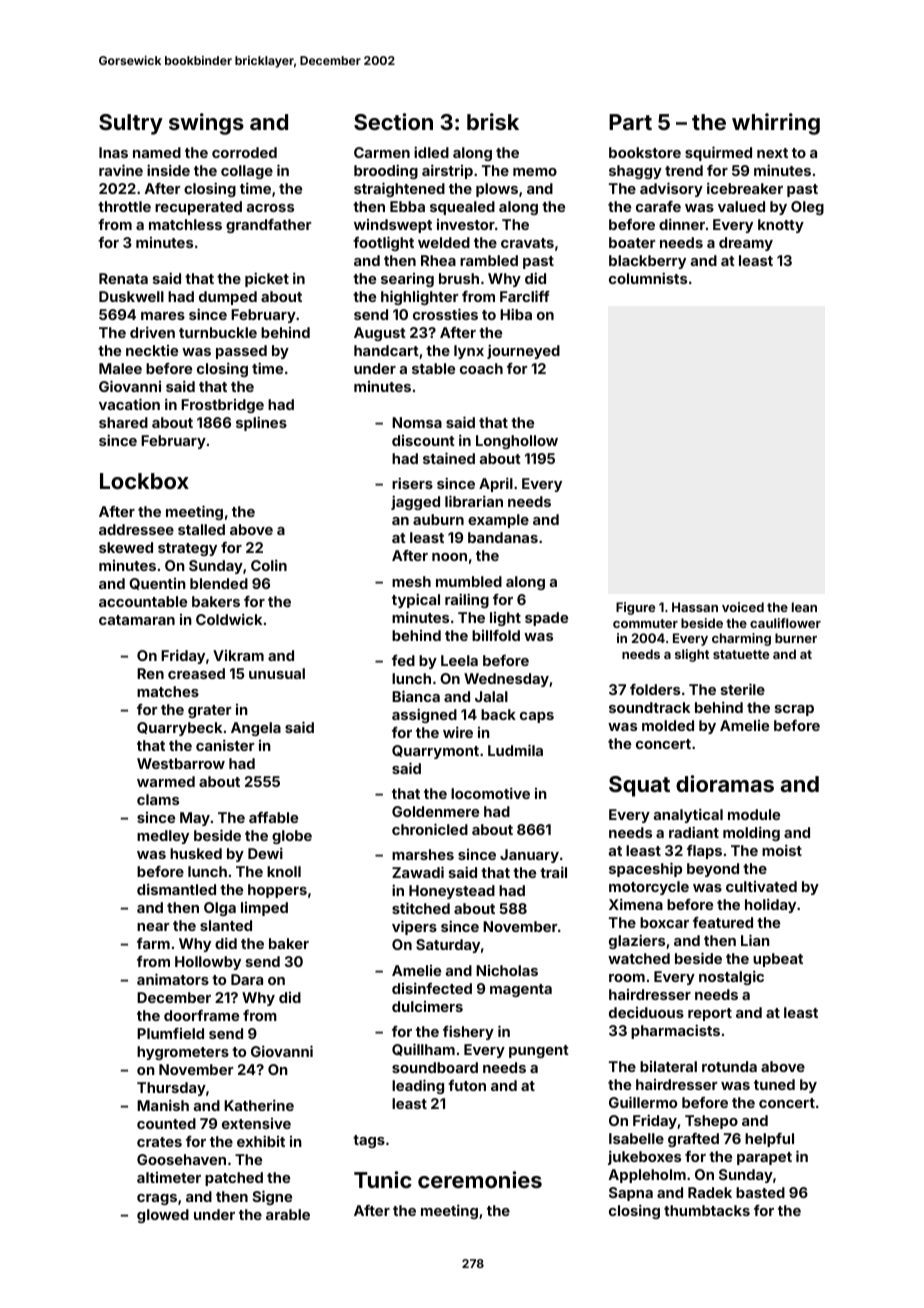 The height and width of the screenshot is (1308, 924). What do you see at coordinates (804, 607) in the screenshot?
I see `lean` at bounding box center [804, 607].
